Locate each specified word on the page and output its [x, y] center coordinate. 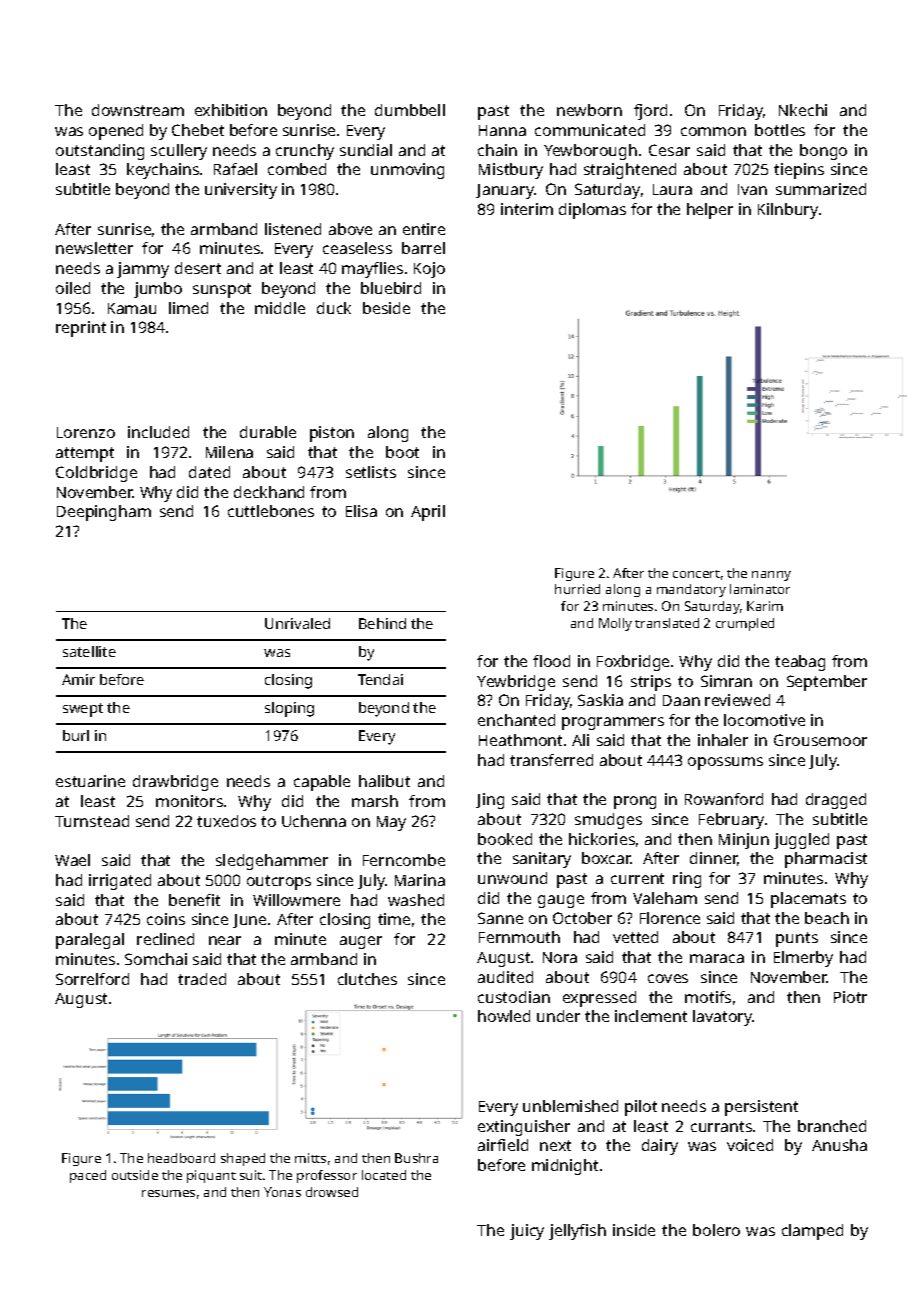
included [158, 432]
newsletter [94, 248]
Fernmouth [519, 937]
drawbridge [175, 783]
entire [424, 229]
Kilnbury [788, 211]
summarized [821, 189]
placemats [808, 900]
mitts [310, 1158]
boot [402, 452]
